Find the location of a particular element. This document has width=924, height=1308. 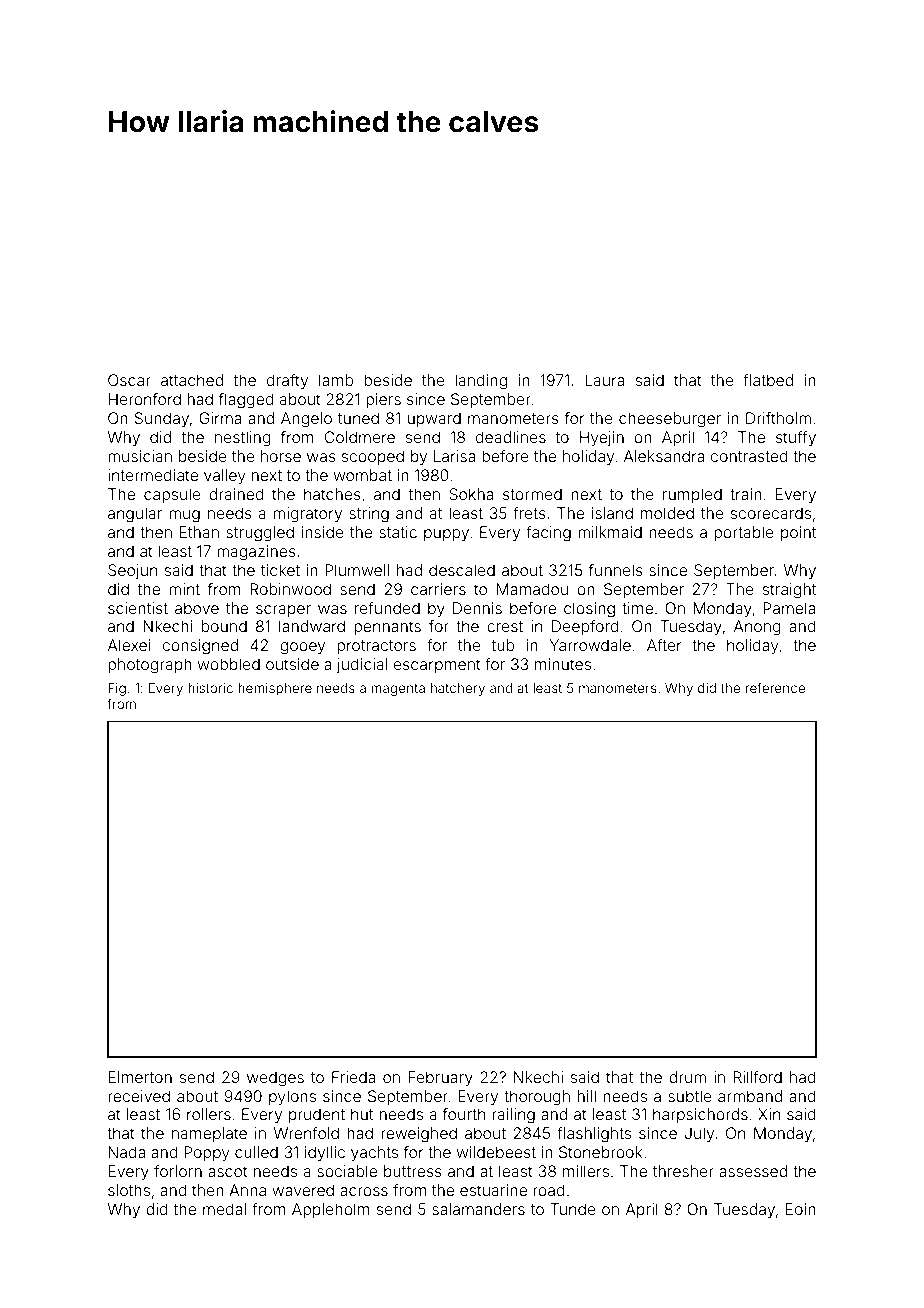

straight is located at coordinates (789, 591).
